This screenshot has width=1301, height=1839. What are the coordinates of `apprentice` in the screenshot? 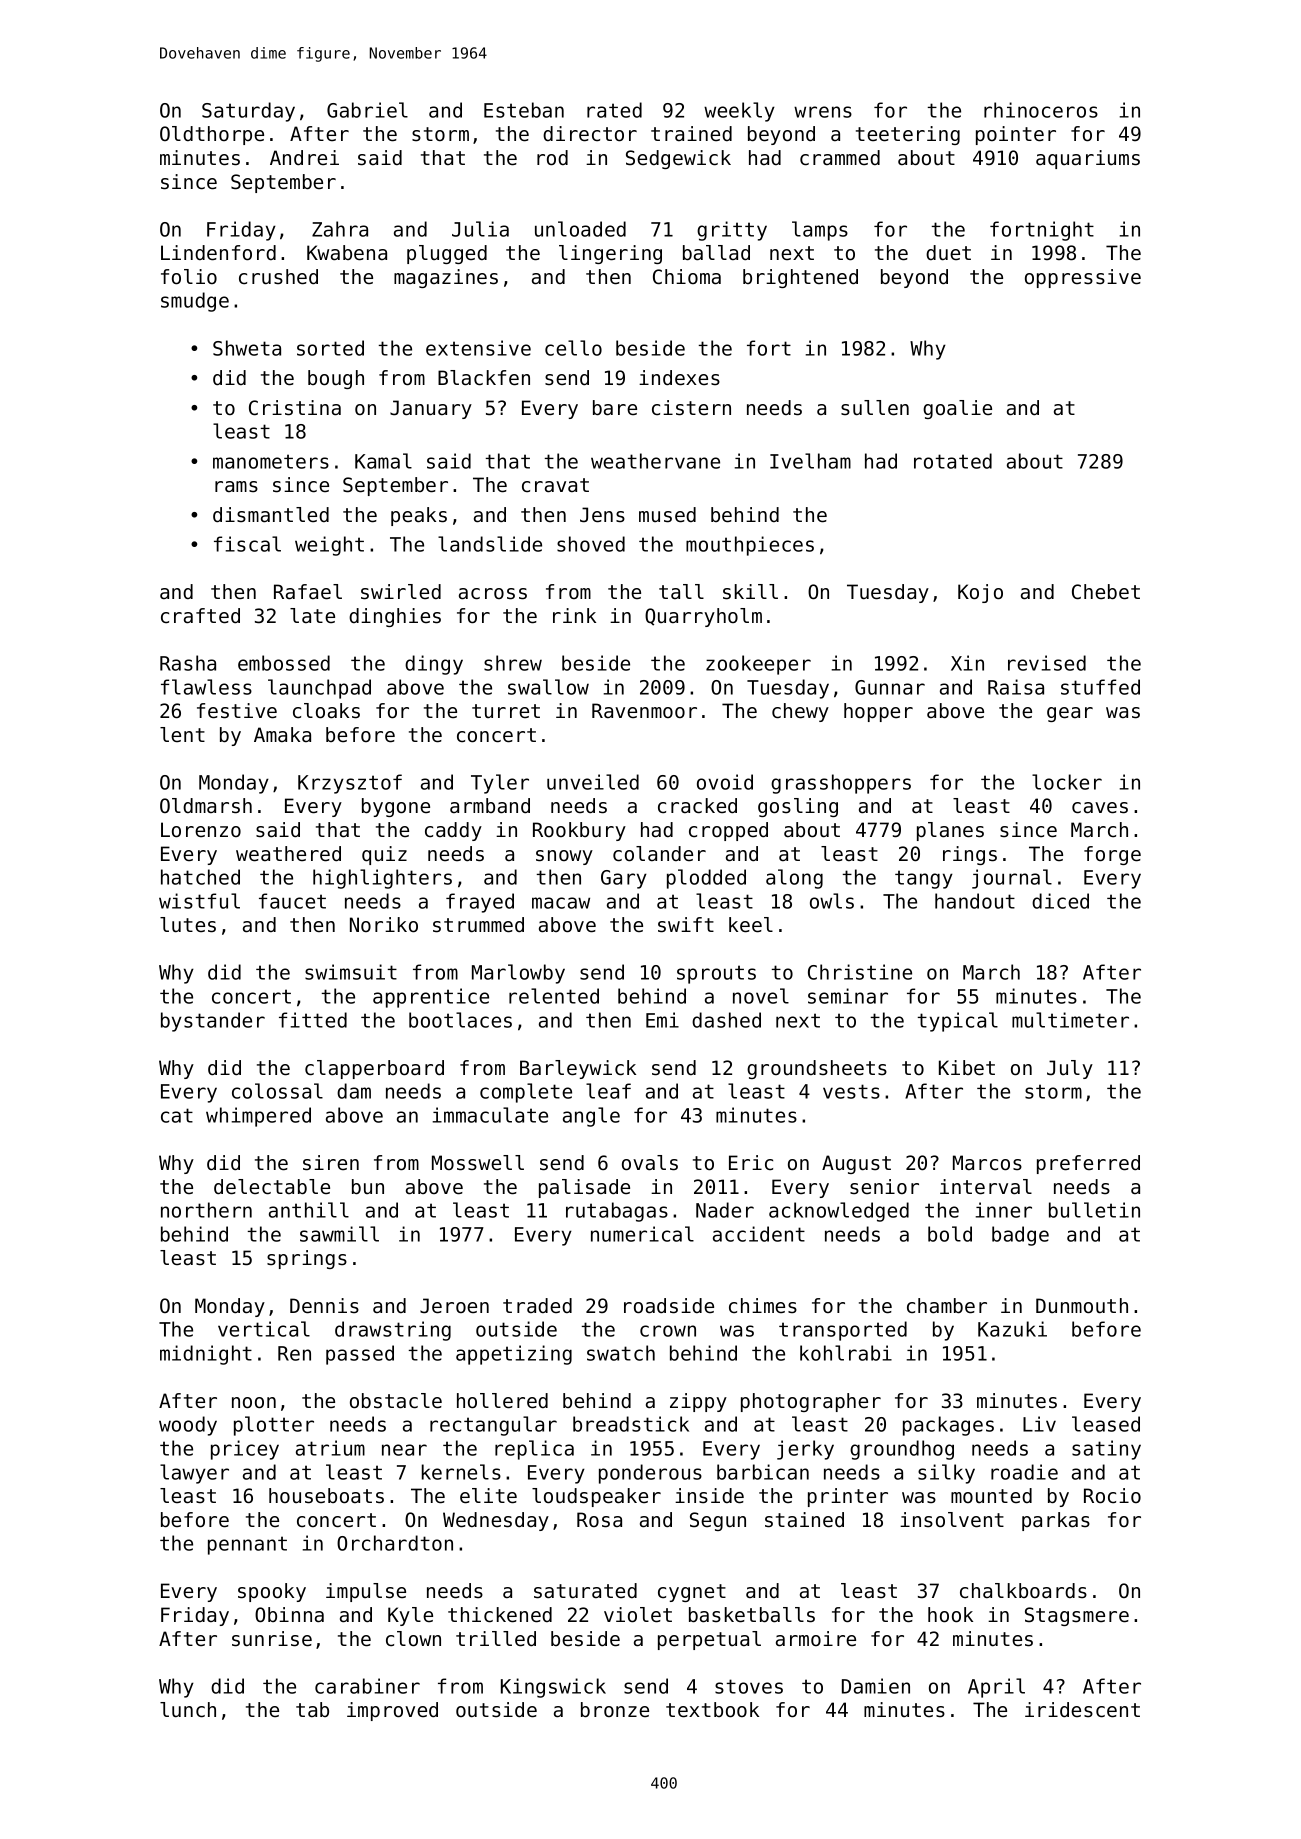 It's located at (431, 998).
